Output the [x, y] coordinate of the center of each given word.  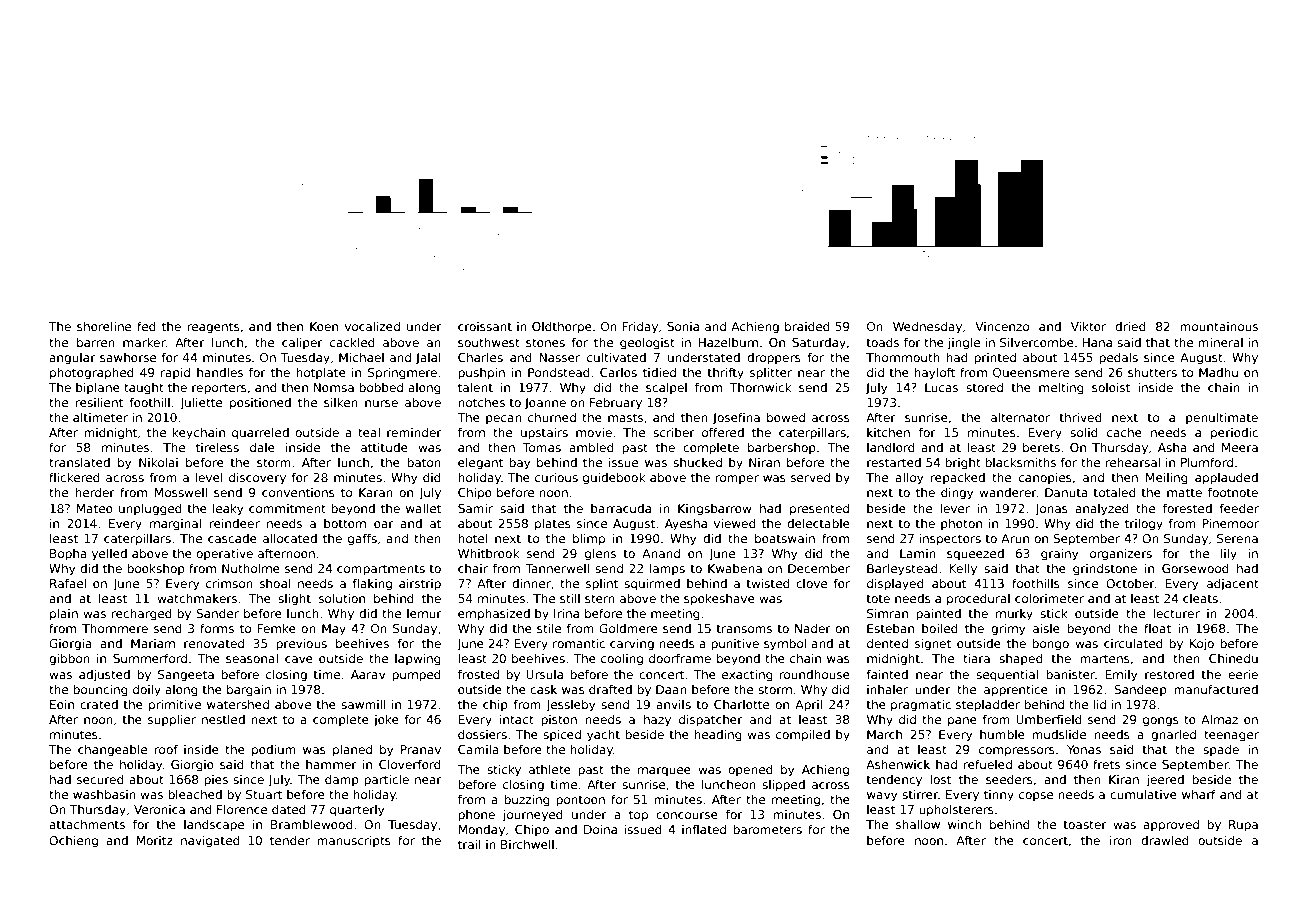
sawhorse [128, 357]
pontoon [580, 801]
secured [100, 779]
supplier [172, 721]
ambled [591, 447]
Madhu [1218, 372]
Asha [1172, 447]
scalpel [666, 389]
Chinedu [1233, 658]
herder [95, 492]
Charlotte [741, 704]
